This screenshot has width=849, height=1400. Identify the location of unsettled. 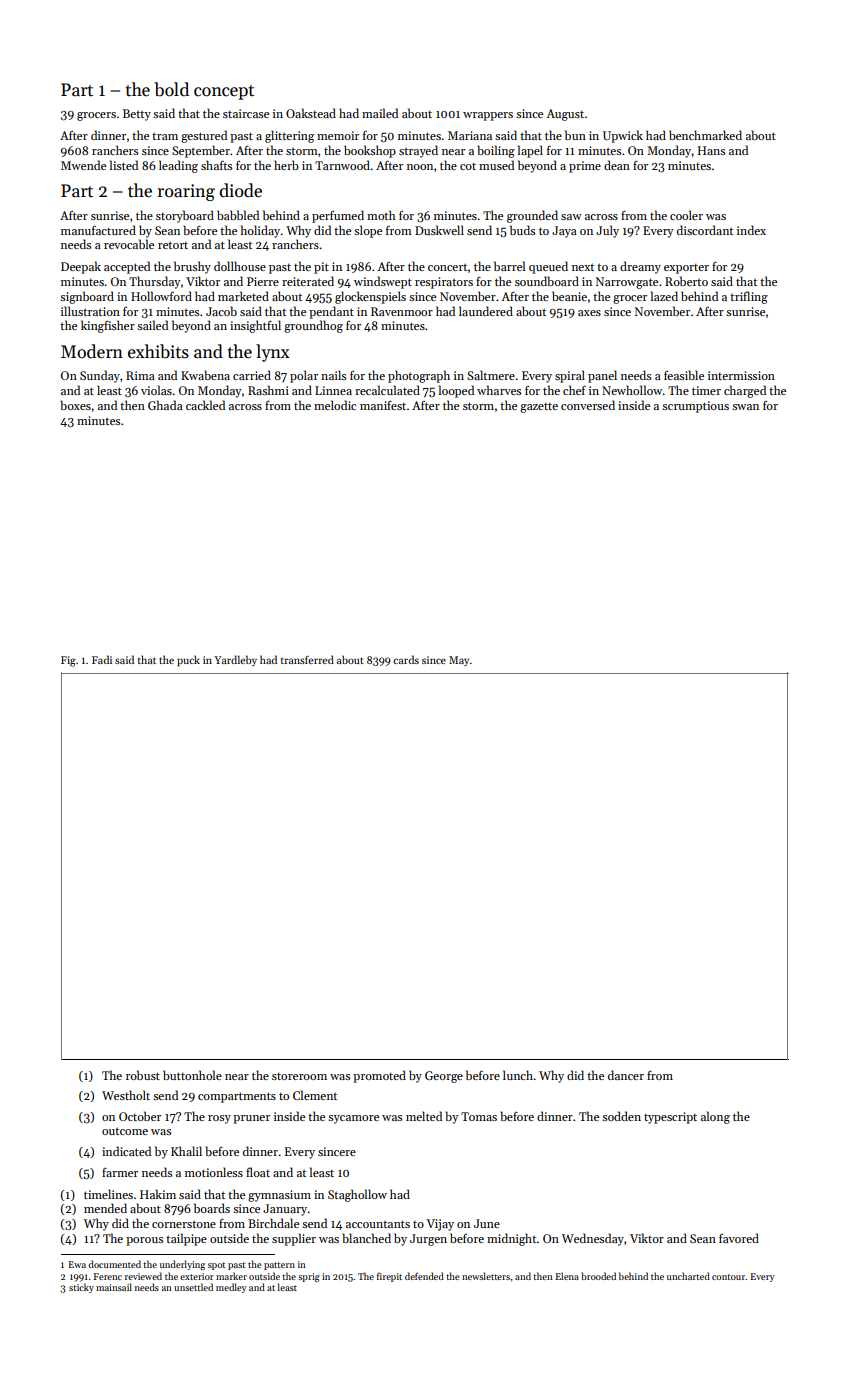
(193, 1287).
